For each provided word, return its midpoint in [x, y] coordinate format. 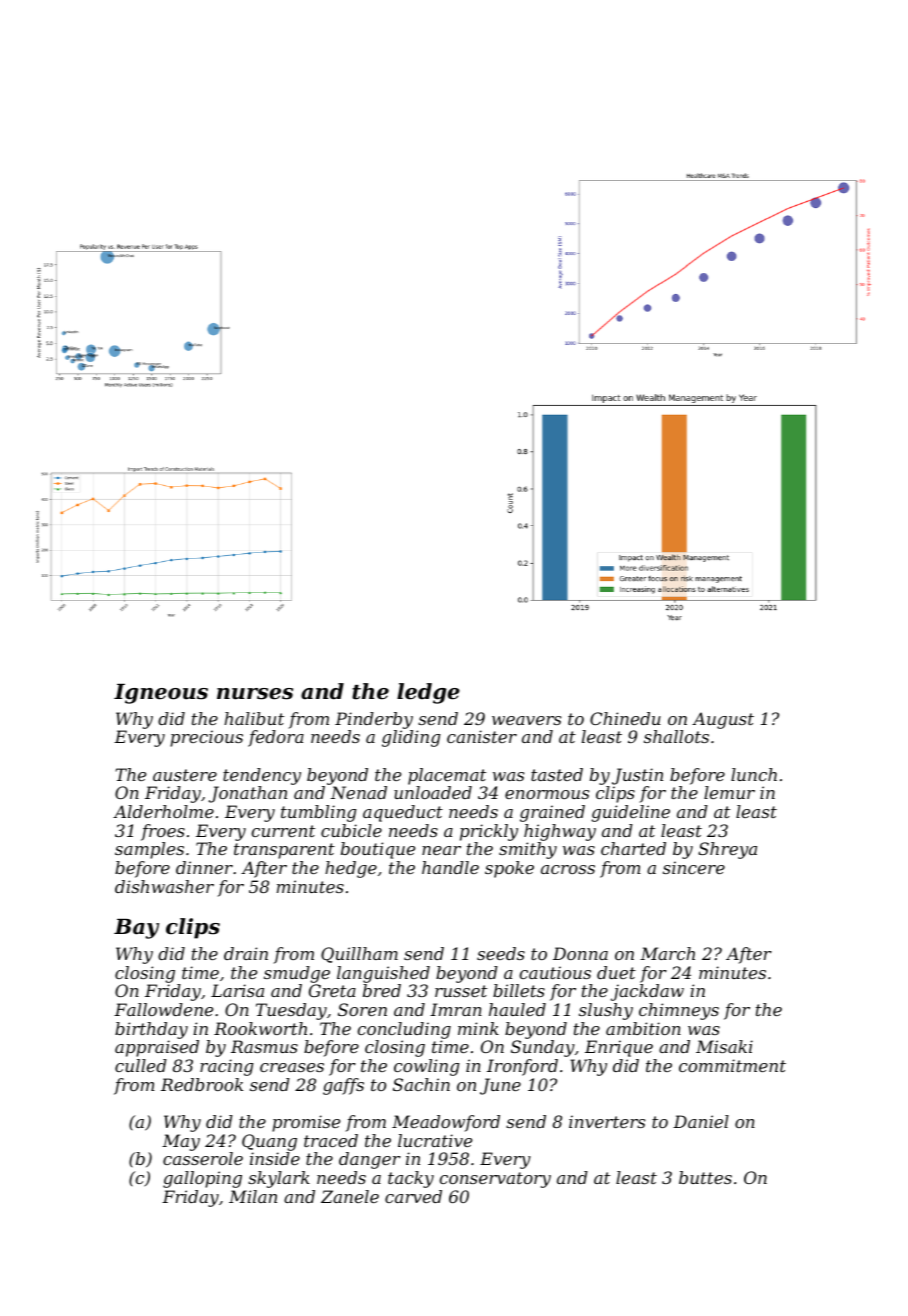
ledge [428, 693]
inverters [607, 1121]
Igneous [161, 694]
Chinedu [625, 718]
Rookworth [260, 1028]
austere [185, 775]
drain [246, 953]
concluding [404, 1030]
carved [413, 1196]
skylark [279, 1179]
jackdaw [647, 992]
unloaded [433, 792]
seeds [501, 953]
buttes [705, 1177]
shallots [676, 736]
